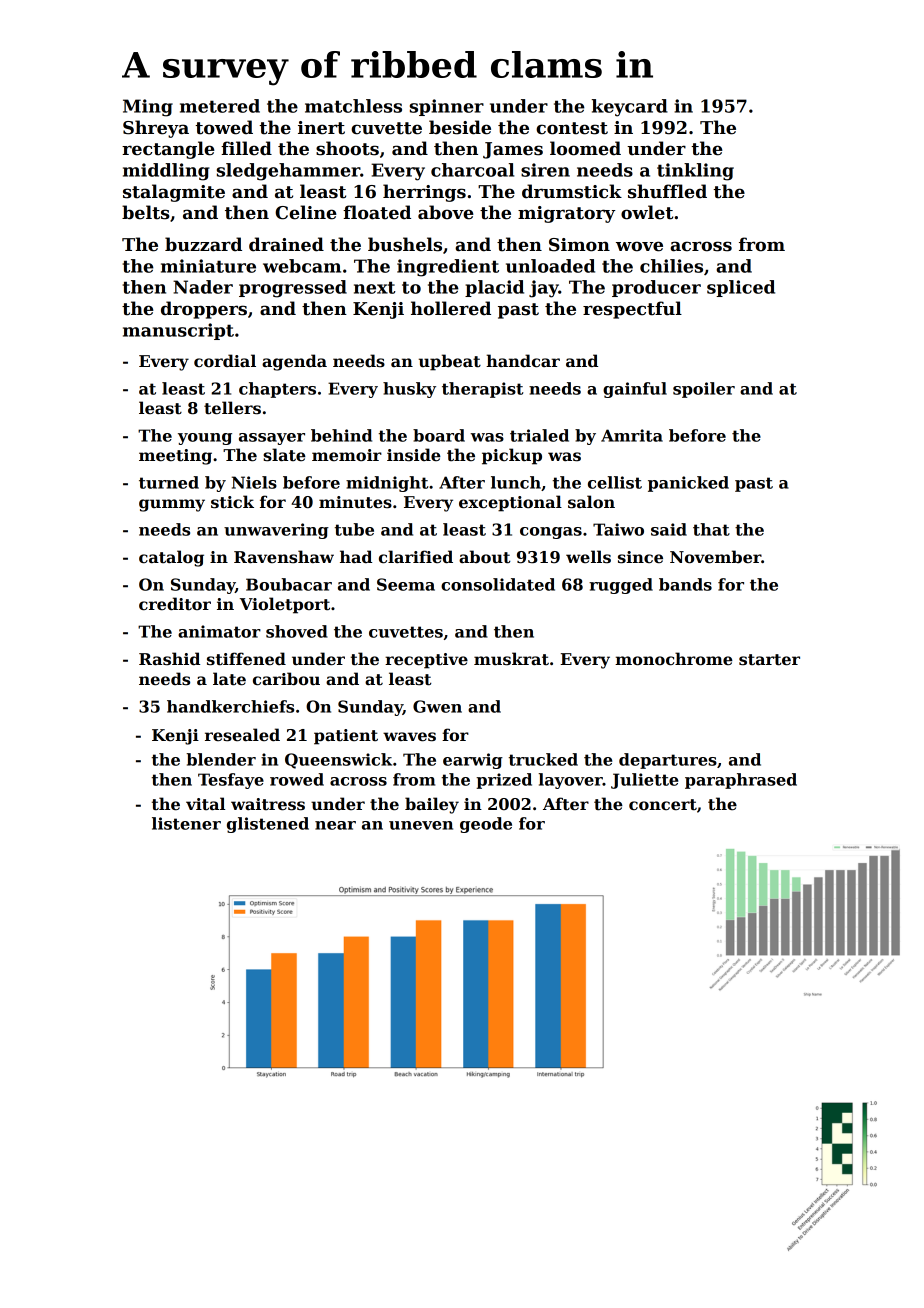 The height and width of the document is (1308, 924). What do you see at coordinates (178, 331) in the document?
I see `manuscript` at bounding box center [178, 331].
